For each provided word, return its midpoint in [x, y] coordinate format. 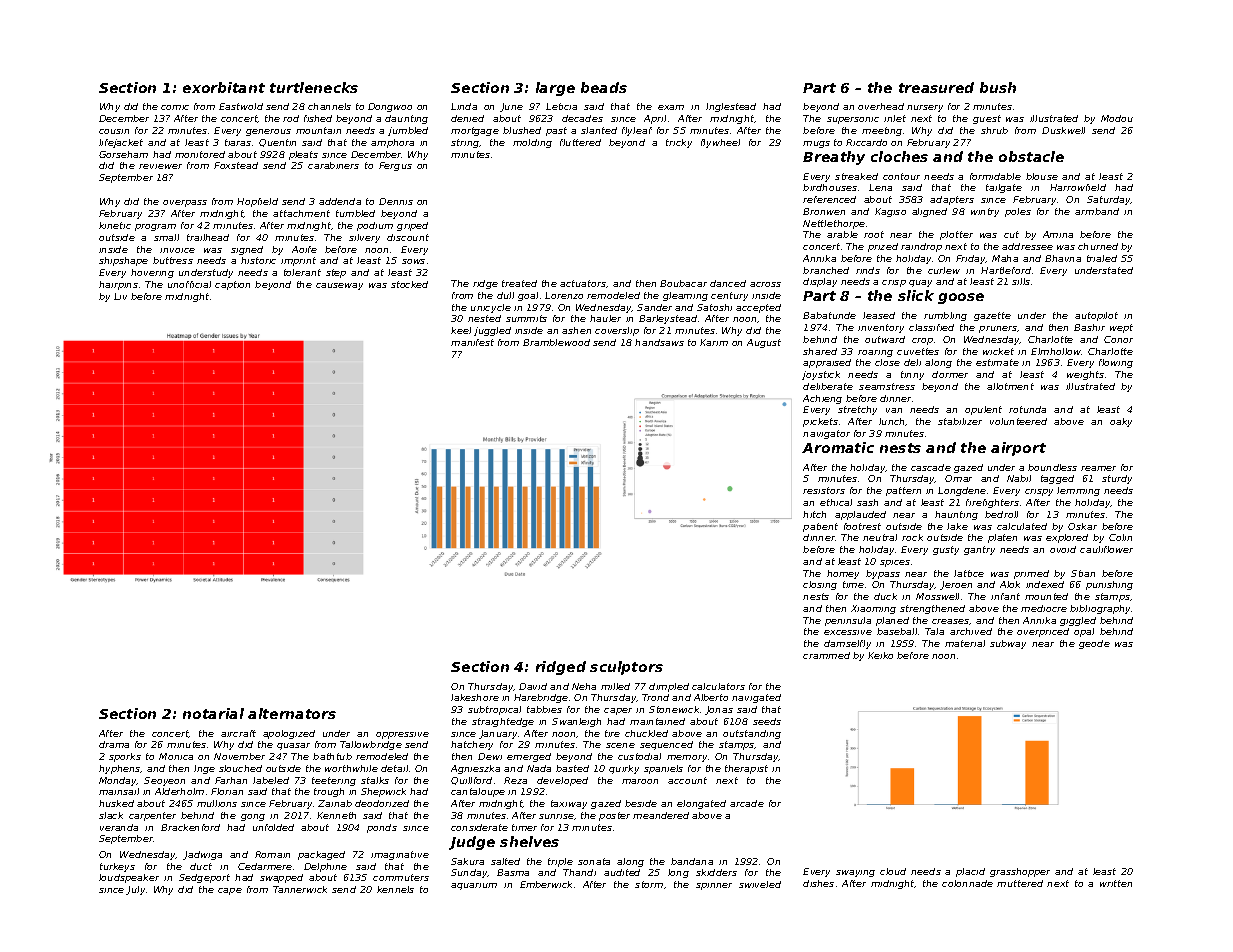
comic [175, 107]
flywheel [720, 143]
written [1116, 883]
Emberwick [546, 884]
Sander [654, 307]
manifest [472, 342]
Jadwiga [202, 855]
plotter [956, 235]
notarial [213, 713]
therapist [746, 769]
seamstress [887, 386]
